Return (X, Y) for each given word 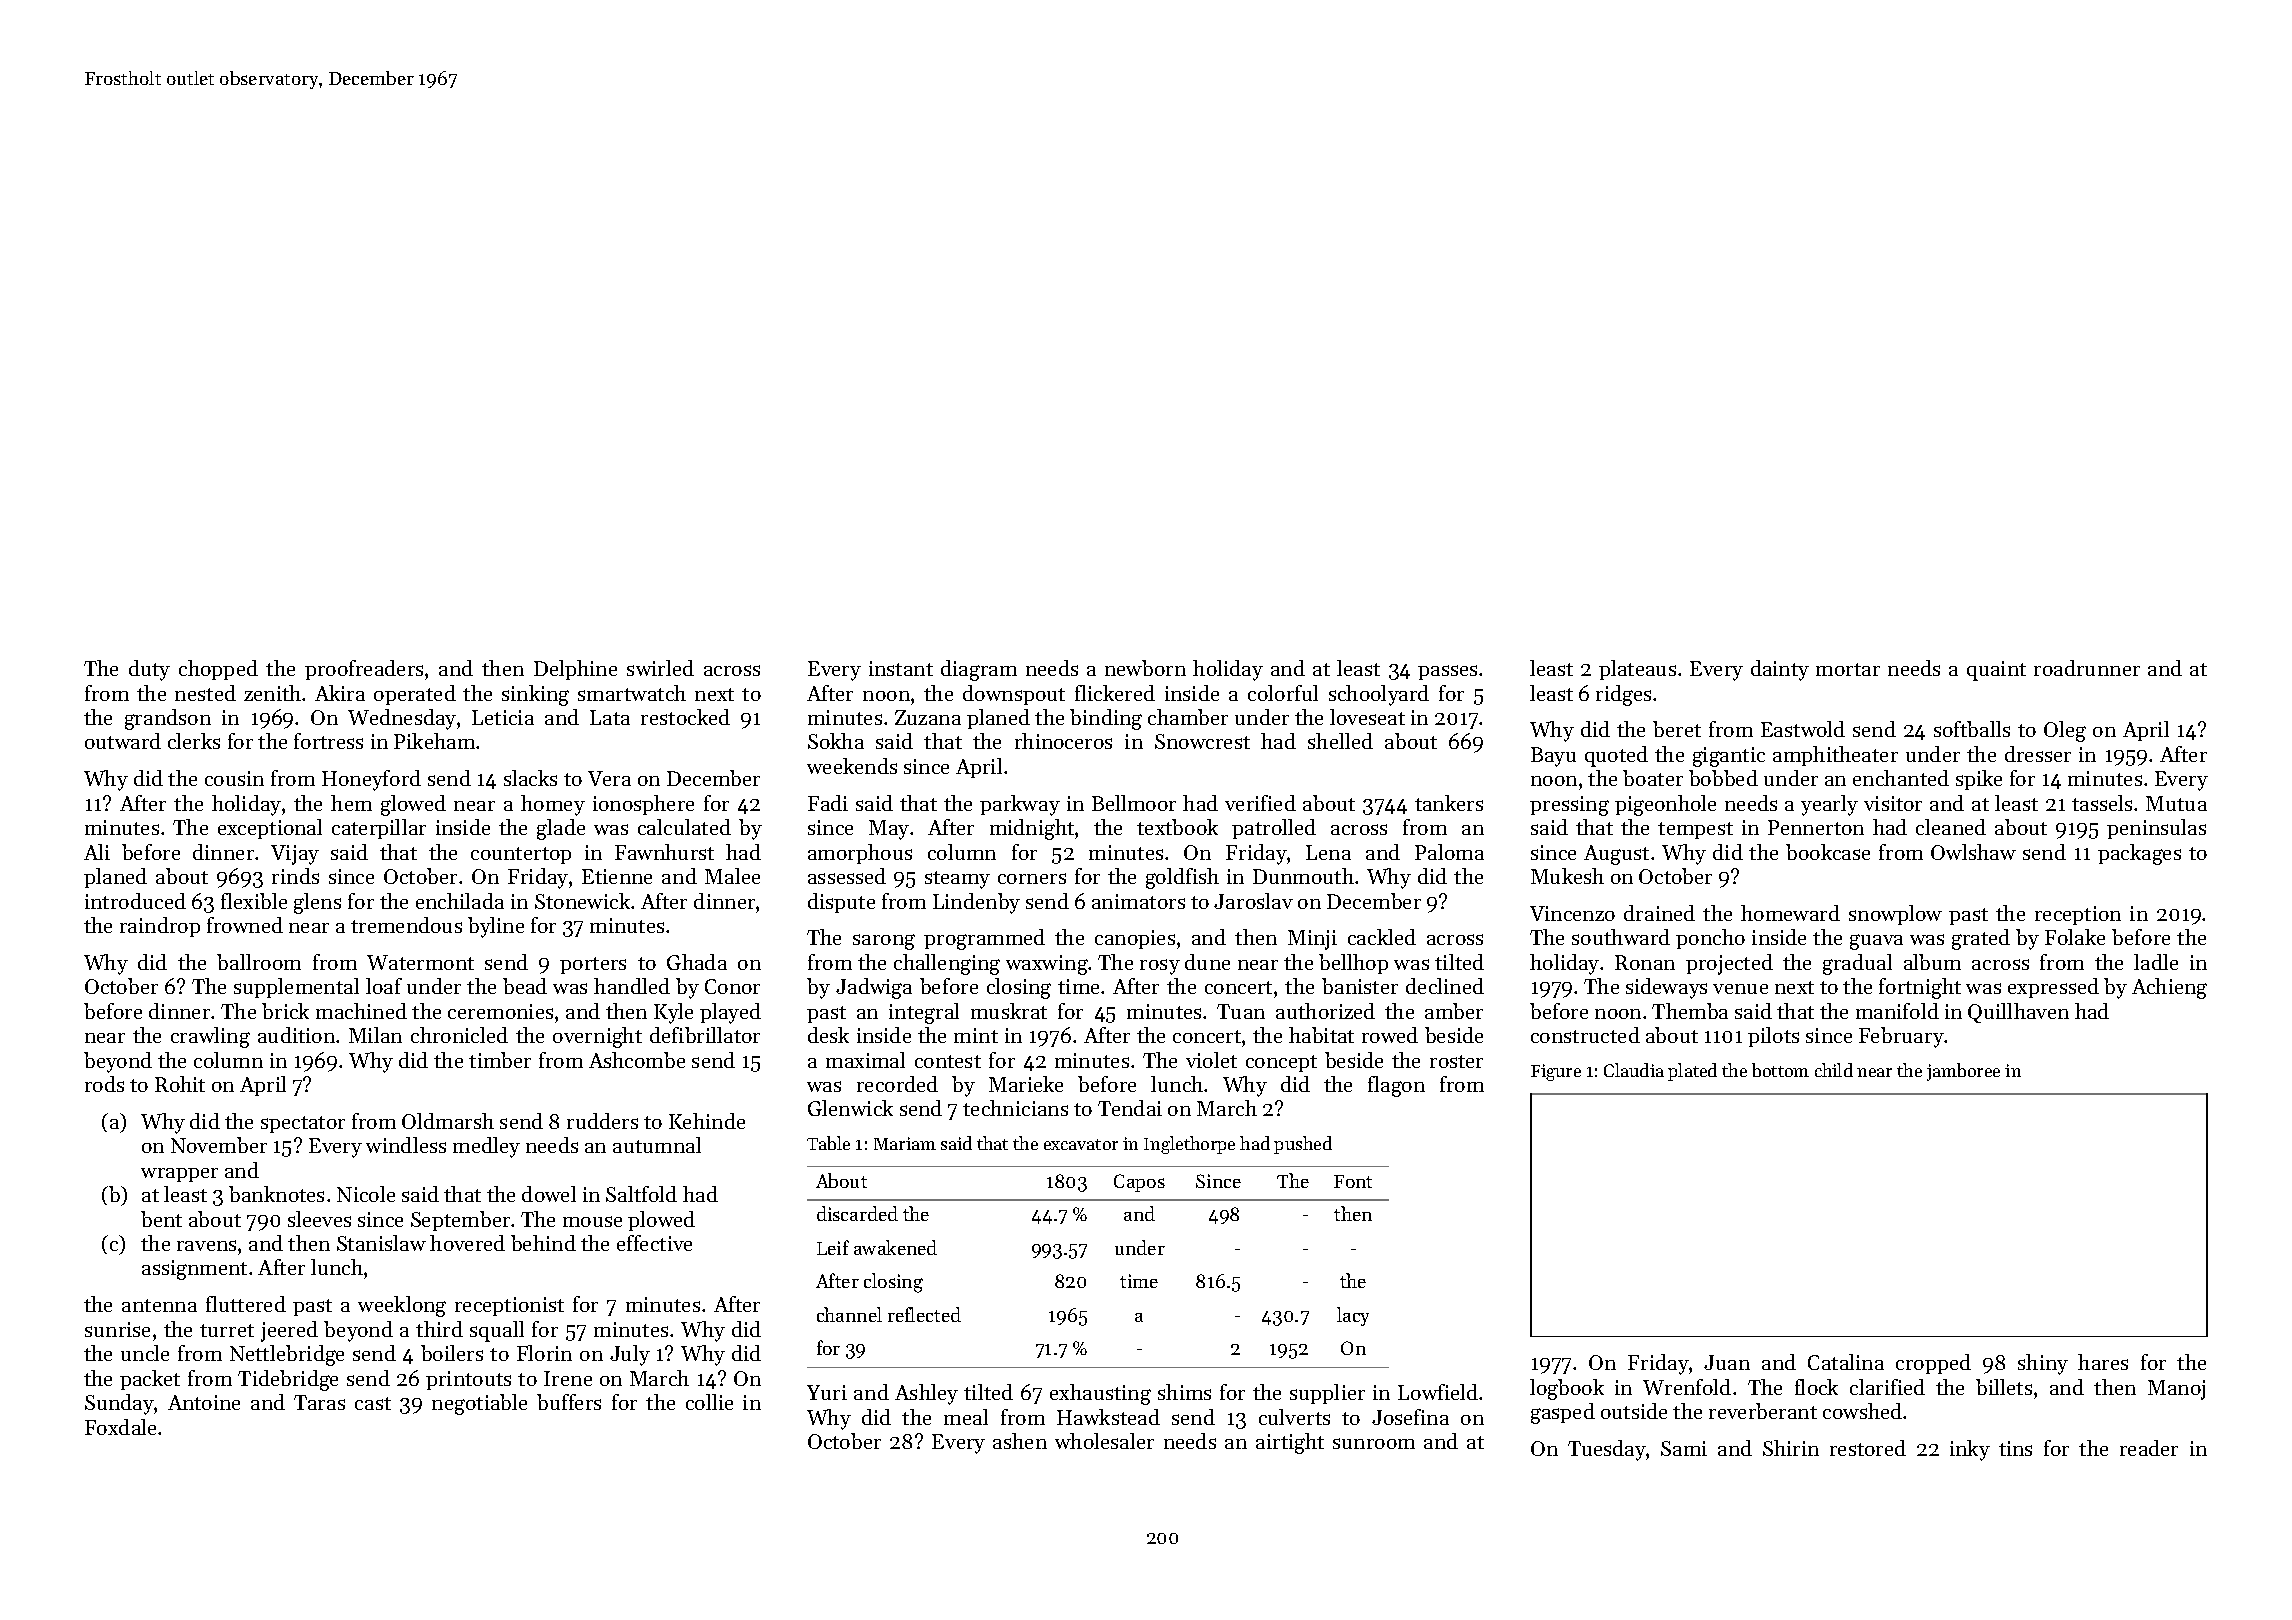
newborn (1145, 668)
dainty (1780, 670)
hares (2103, 1362)
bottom (1780, 1070)
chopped (218, 670)
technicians (1015, 1108)
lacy (1353, 1316)
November (219, 1145)
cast (373, 1403)
